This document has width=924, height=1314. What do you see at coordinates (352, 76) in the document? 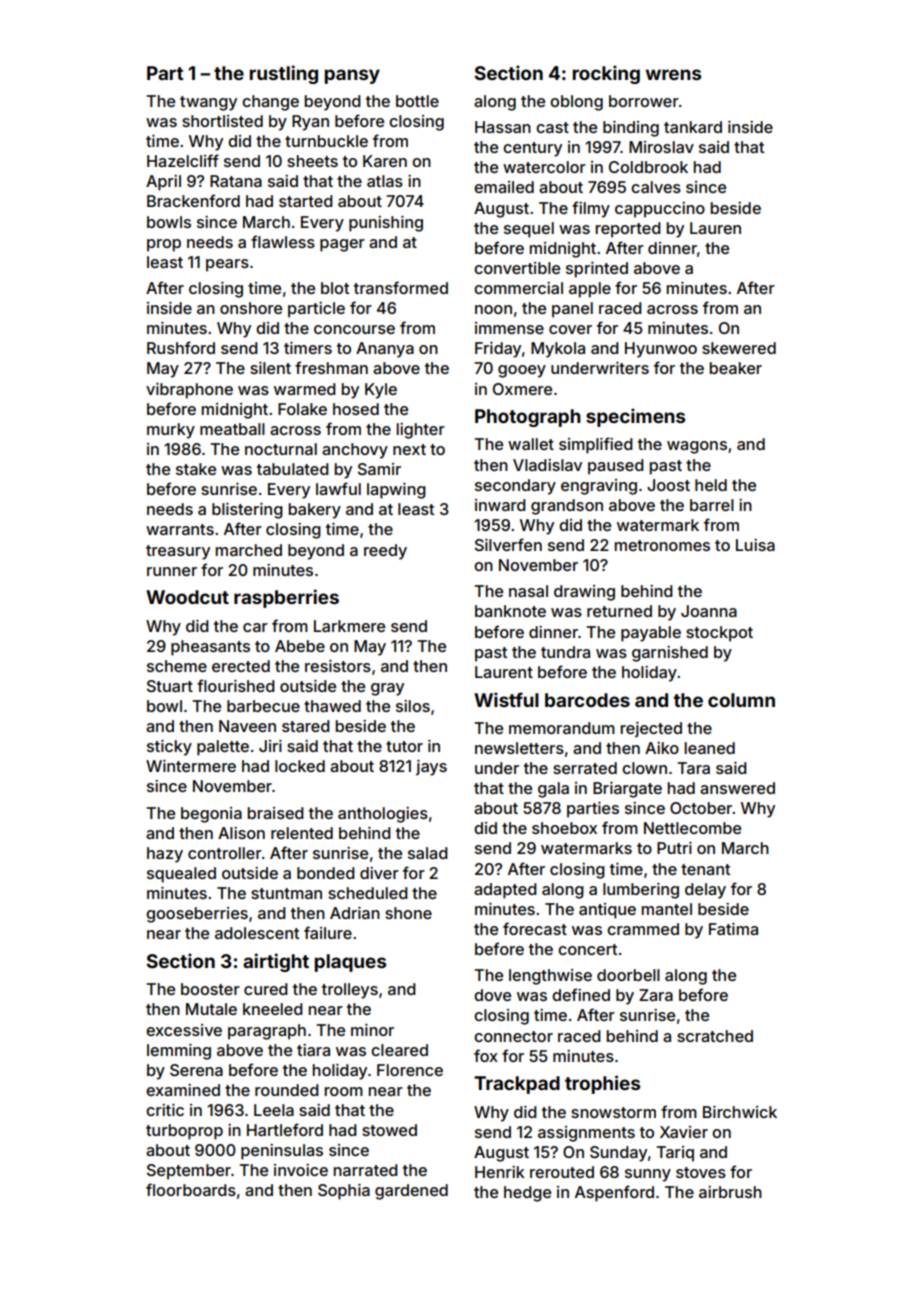
I see `pansy` at bounding box center [352, 76].
